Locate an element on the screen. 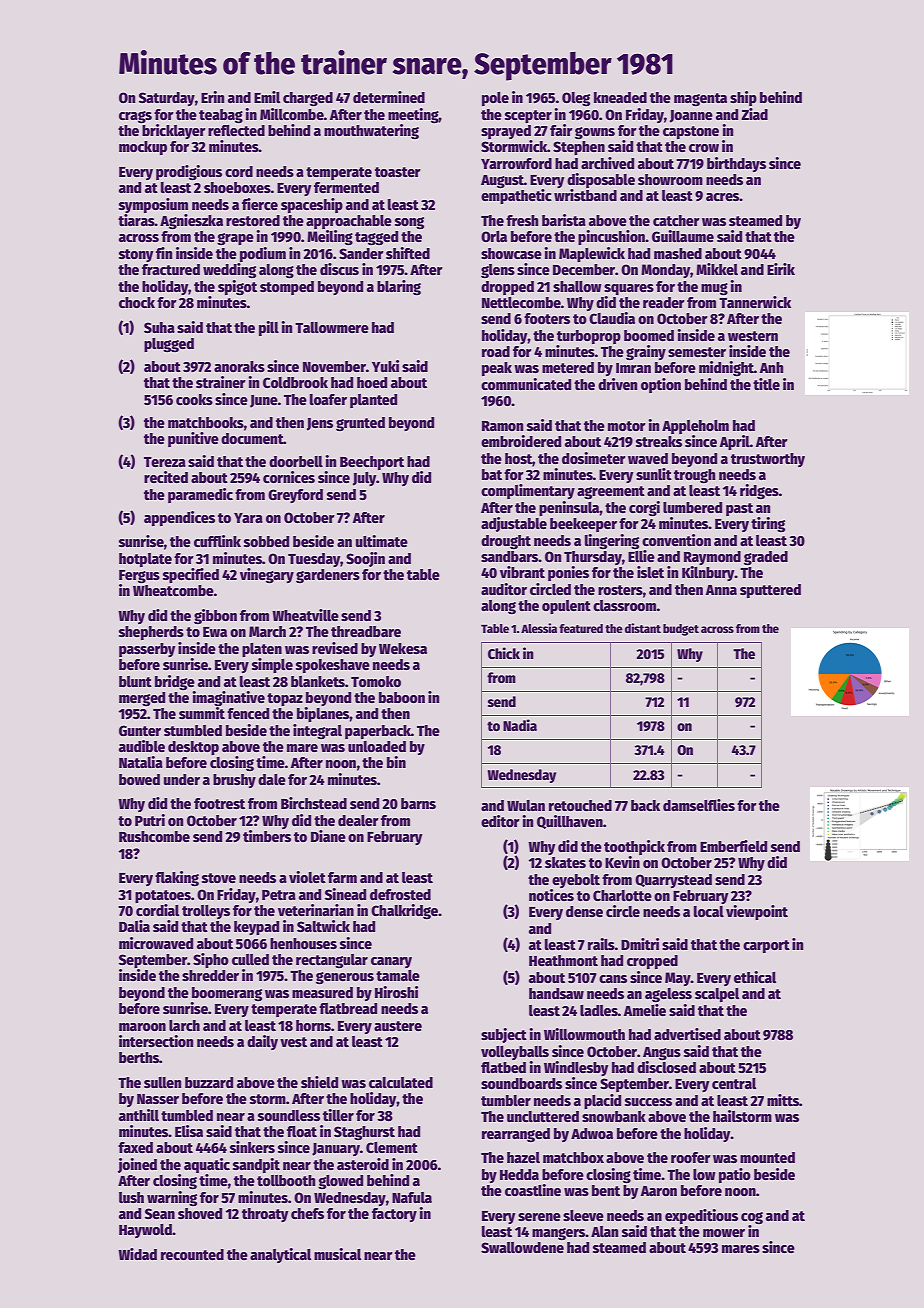 This screenshot has height=1308, width=924. paramedic is located at coordinates (200, 495).
